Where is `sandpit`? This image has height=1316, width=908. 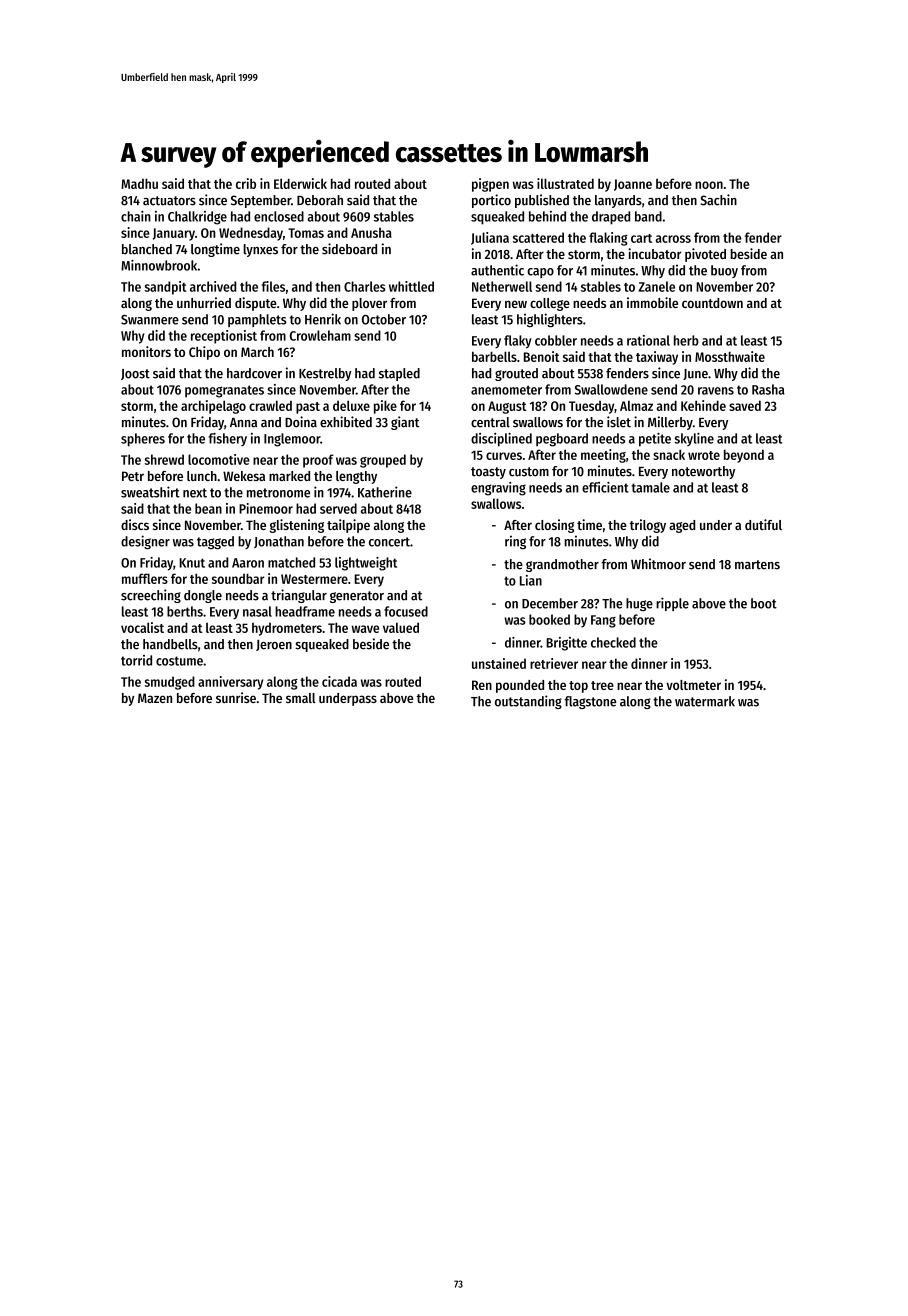 sandpit is located at coordinates (165, 288).
